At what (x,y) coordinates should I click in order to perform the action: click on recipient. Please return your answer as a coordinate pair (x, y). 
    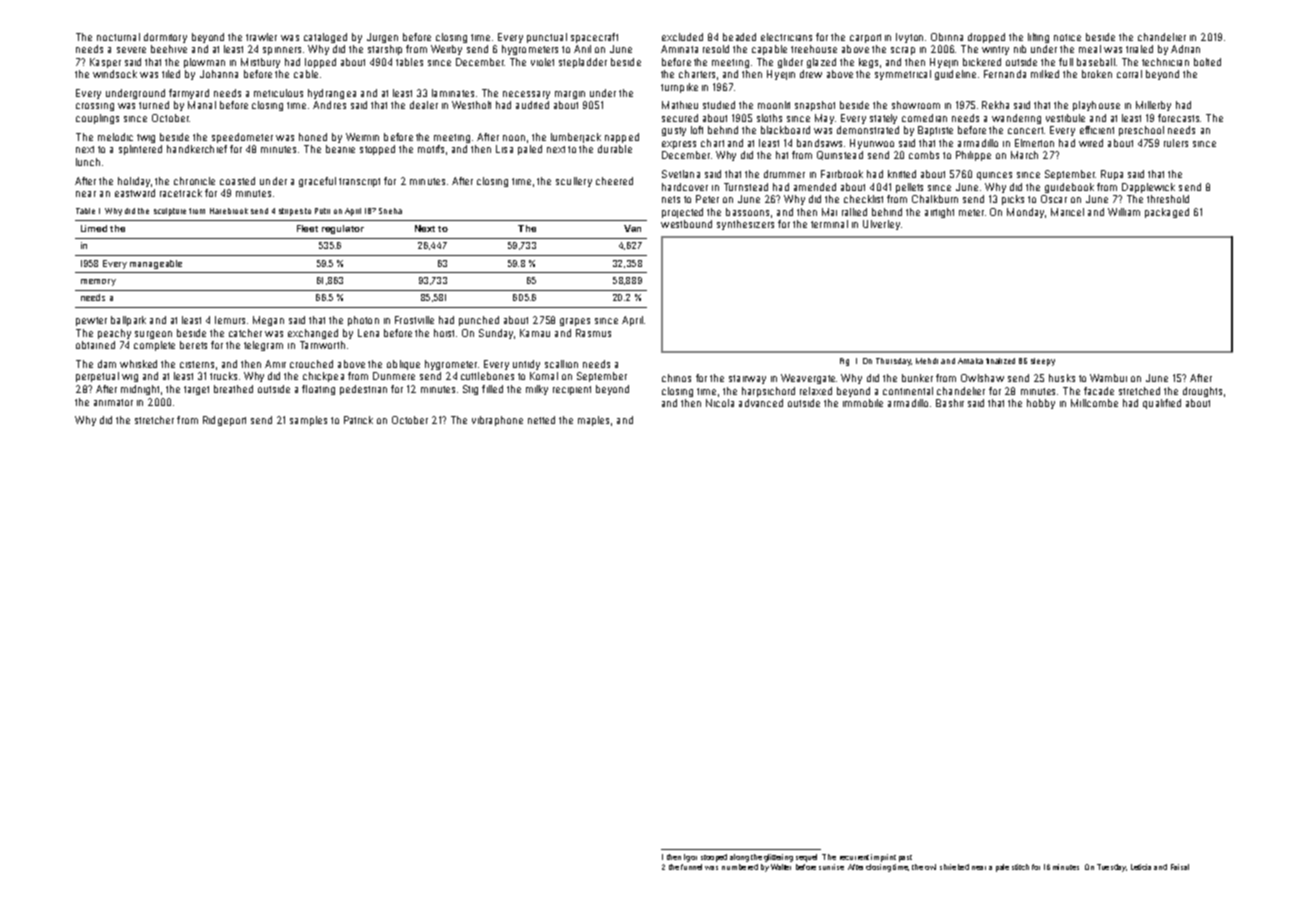
    Looking at the image, I should click on (572, 390).
